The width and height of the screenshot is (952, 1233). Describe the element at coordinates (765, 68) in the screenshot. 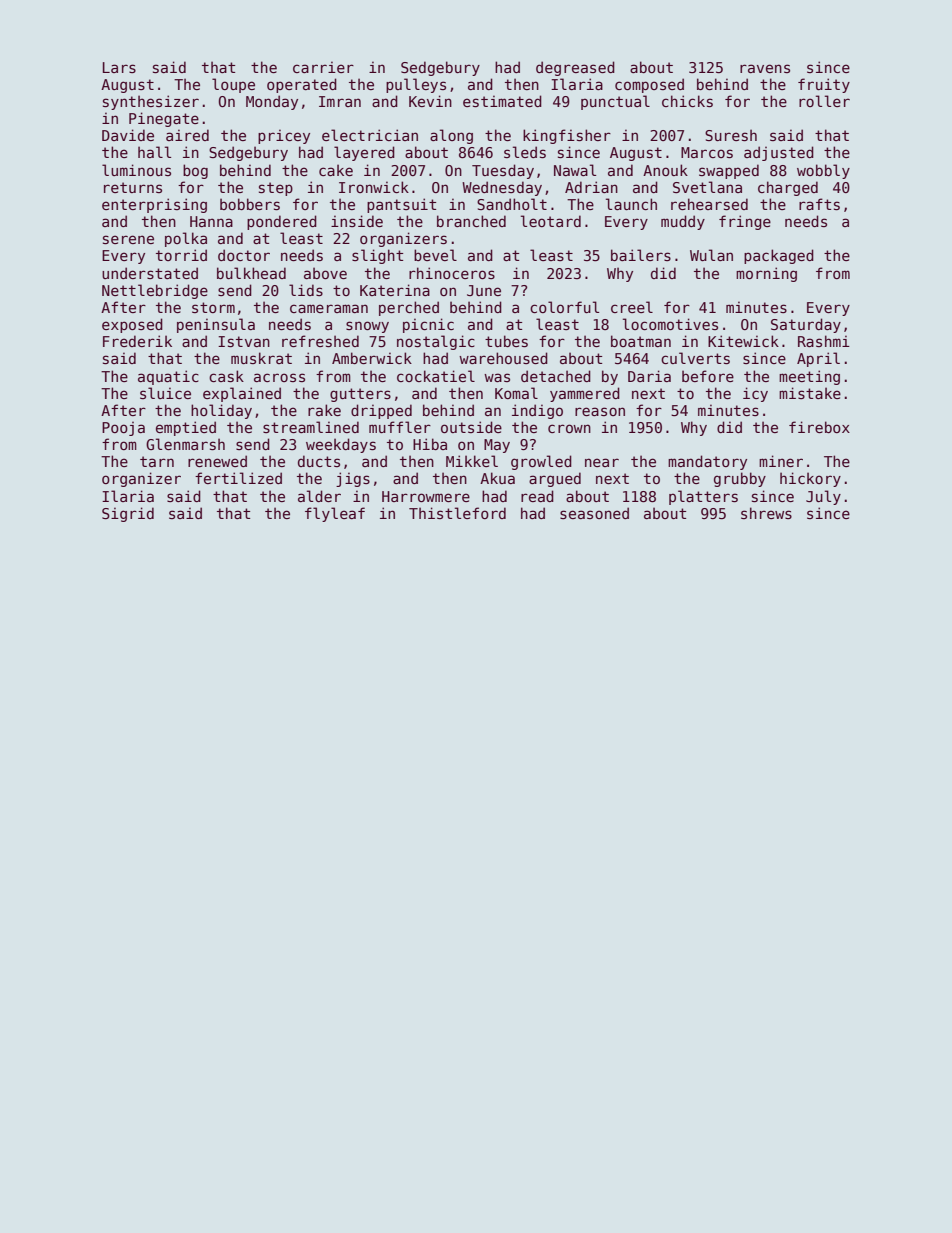

I see `ravens` at that location.
